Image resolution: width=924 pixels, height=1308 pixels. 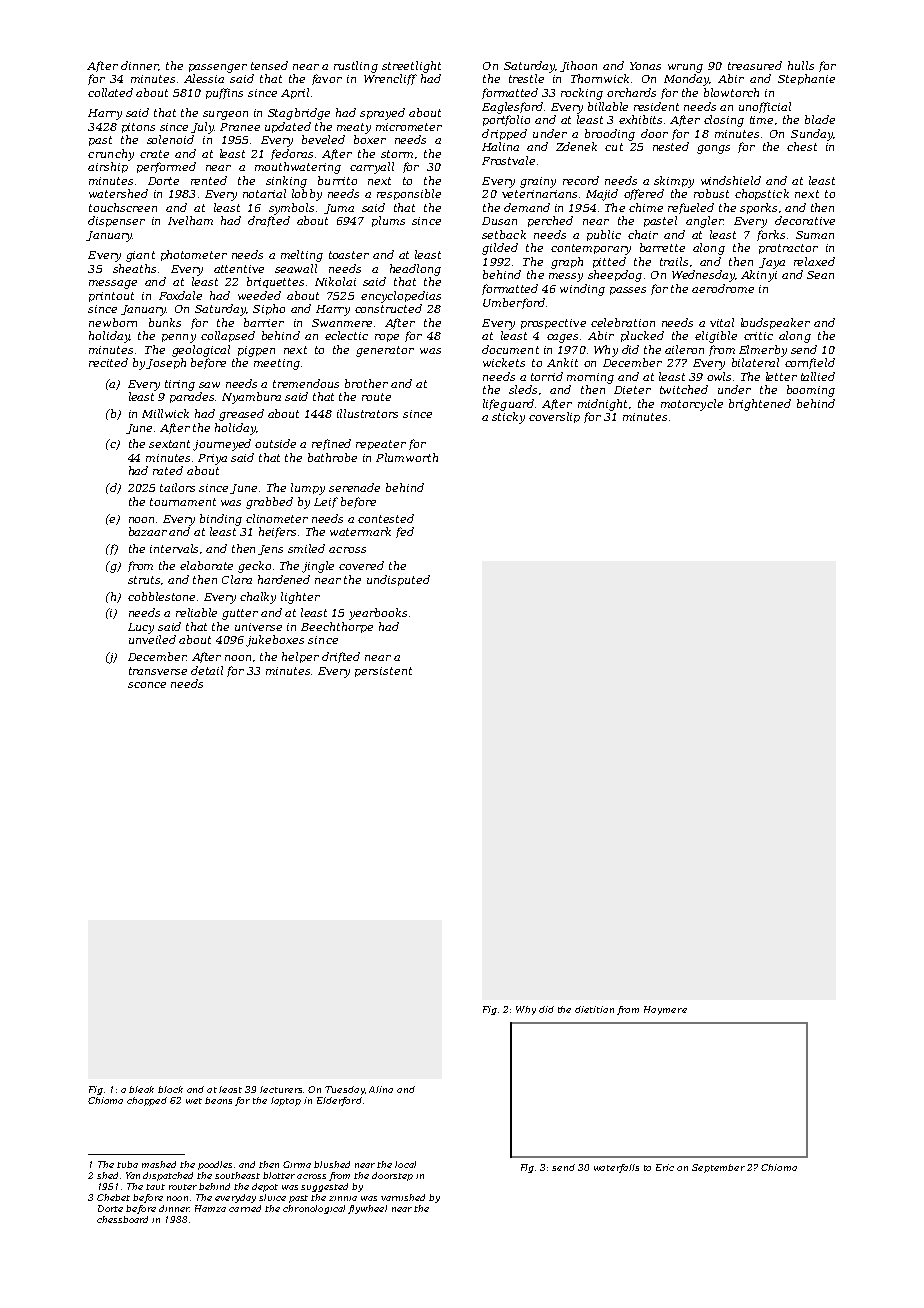 I want to click on rated, so click(x=168, y=470).
